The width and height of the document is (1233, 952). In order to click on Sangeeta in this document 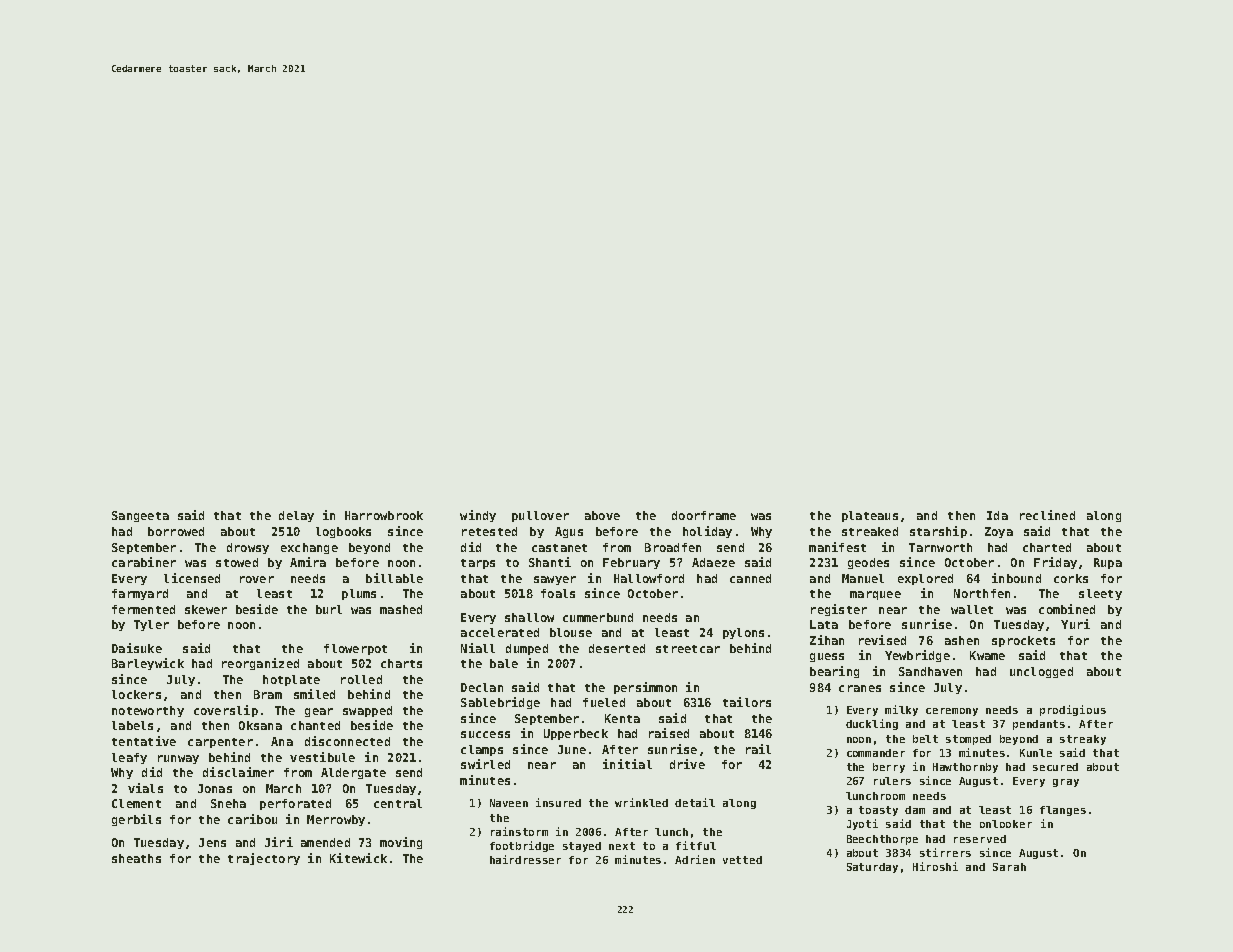, I will do `click(140, 516)`.
